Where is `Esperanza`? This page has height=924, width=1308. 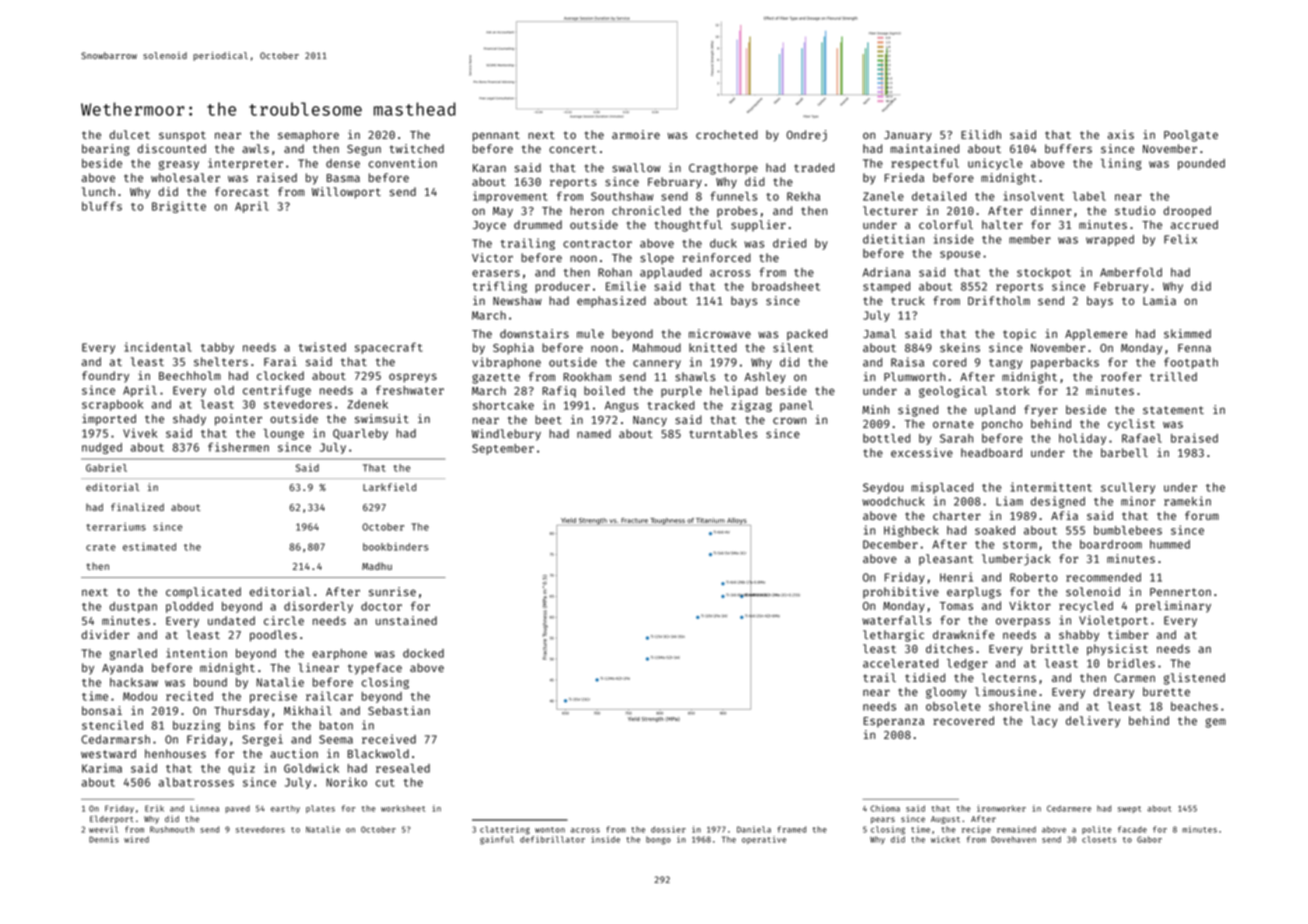 Esperanza is located at coordinates (894, 722).
